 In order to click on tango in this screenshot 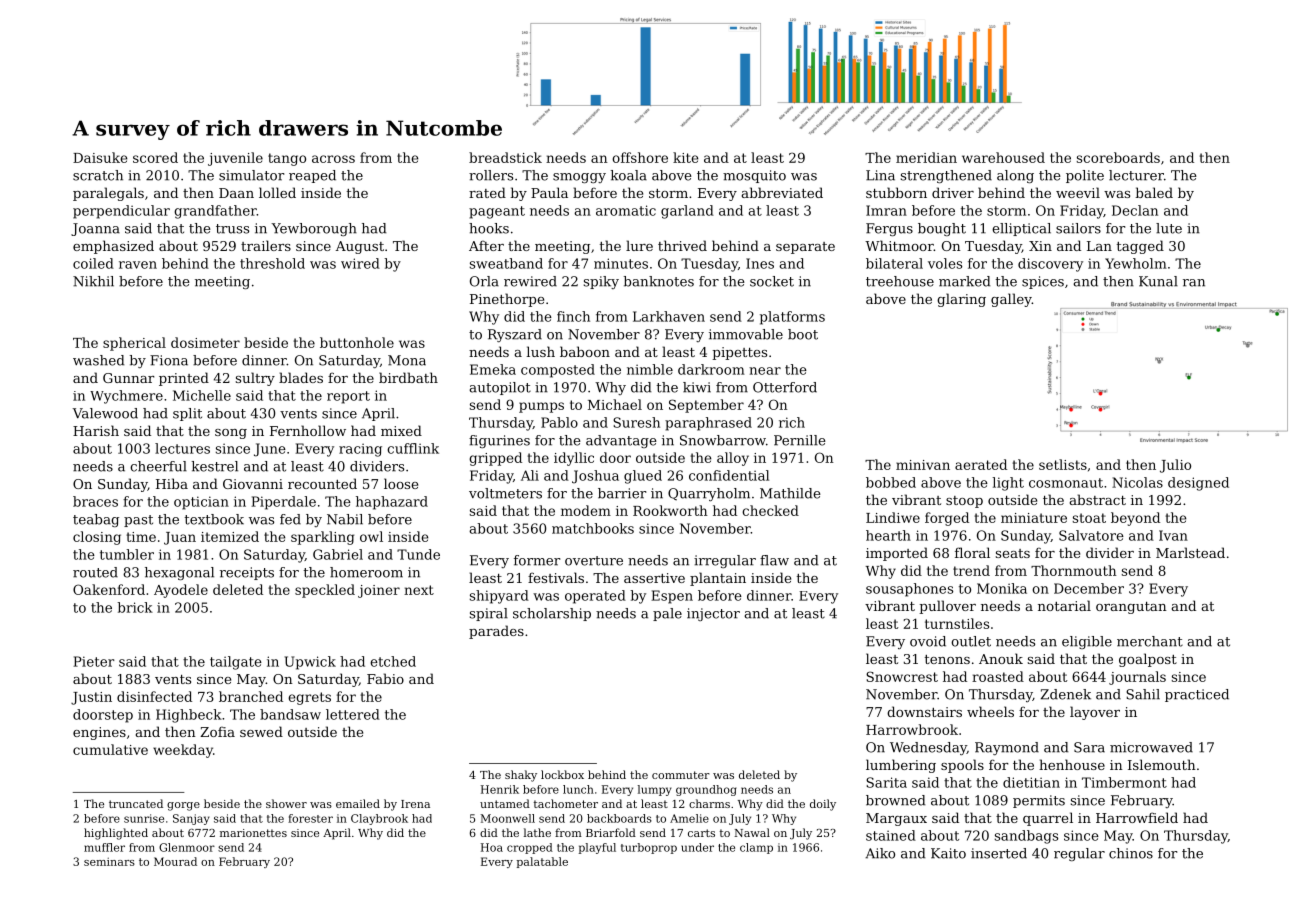, I will do `click(287, 159)`.
